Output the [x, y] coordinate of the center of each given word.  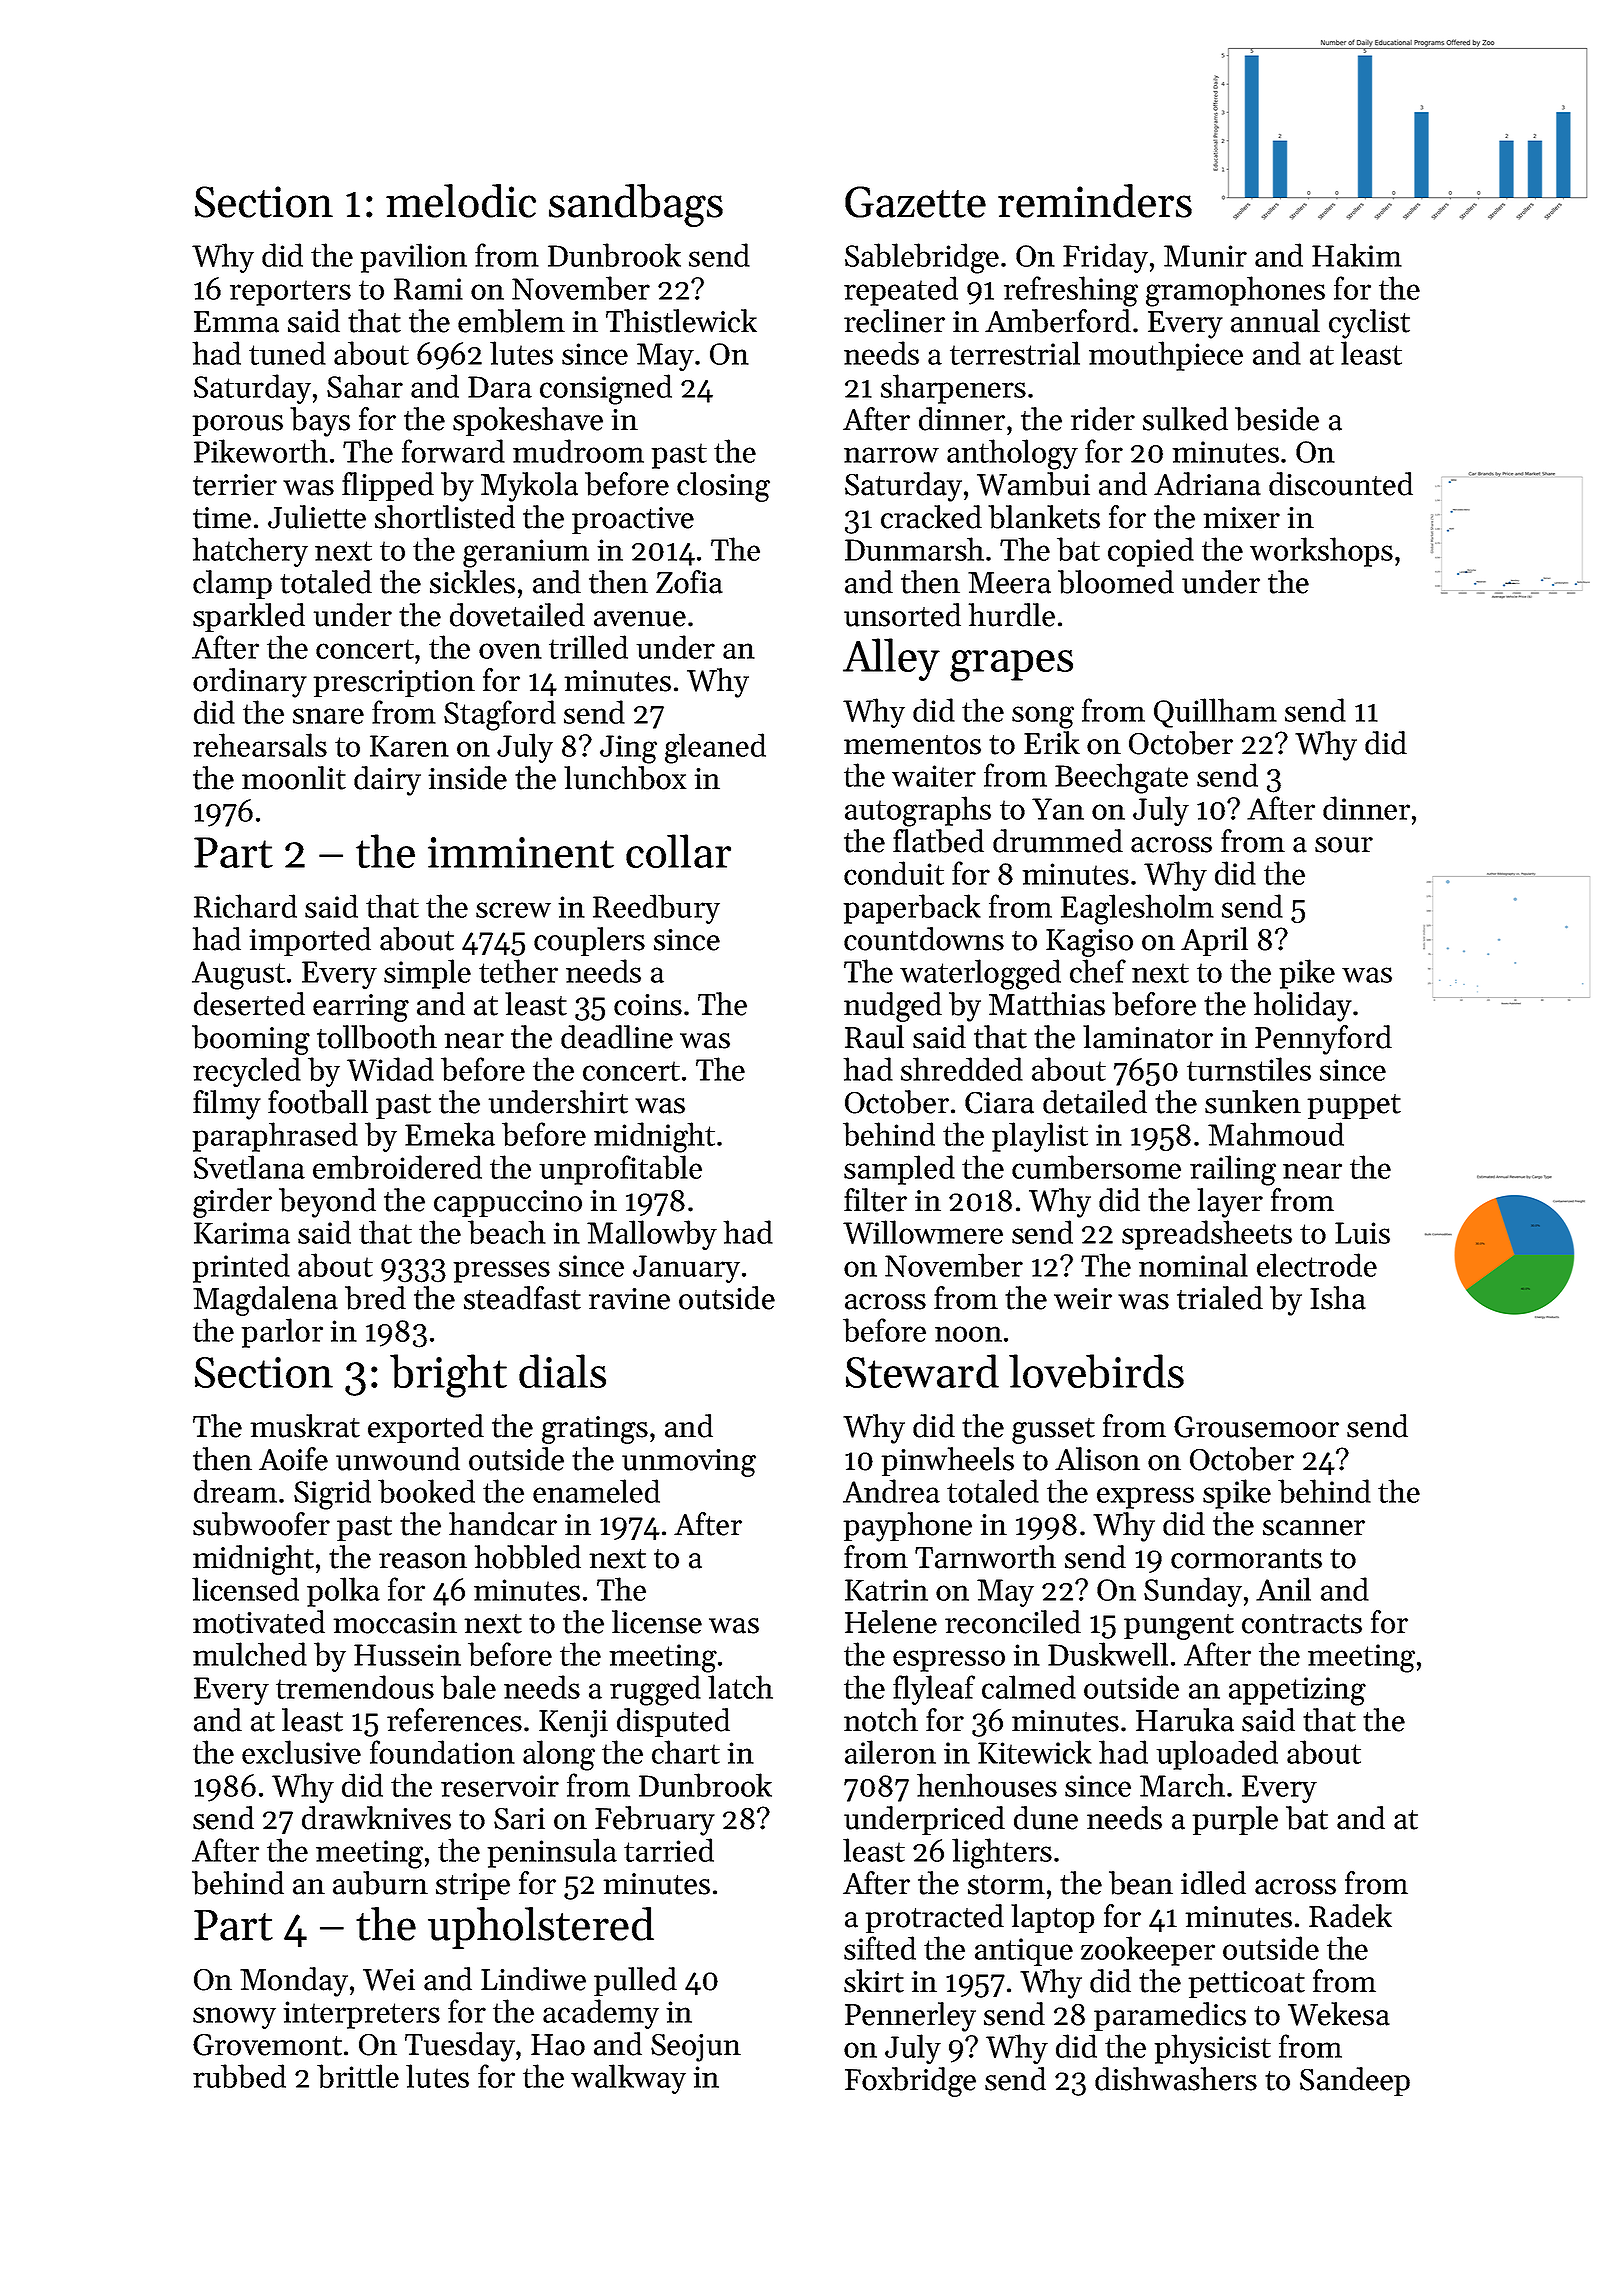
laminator [1148, 1037]
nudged [893, 1007]
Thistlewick [681, 321]
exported [426, 1428]
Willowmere [923, 1232]
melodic [461, 201]
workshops [1321, 552]
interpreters [361, 2015]
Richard [245, 906]
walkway [628, 2079]
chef [1098, 971]
